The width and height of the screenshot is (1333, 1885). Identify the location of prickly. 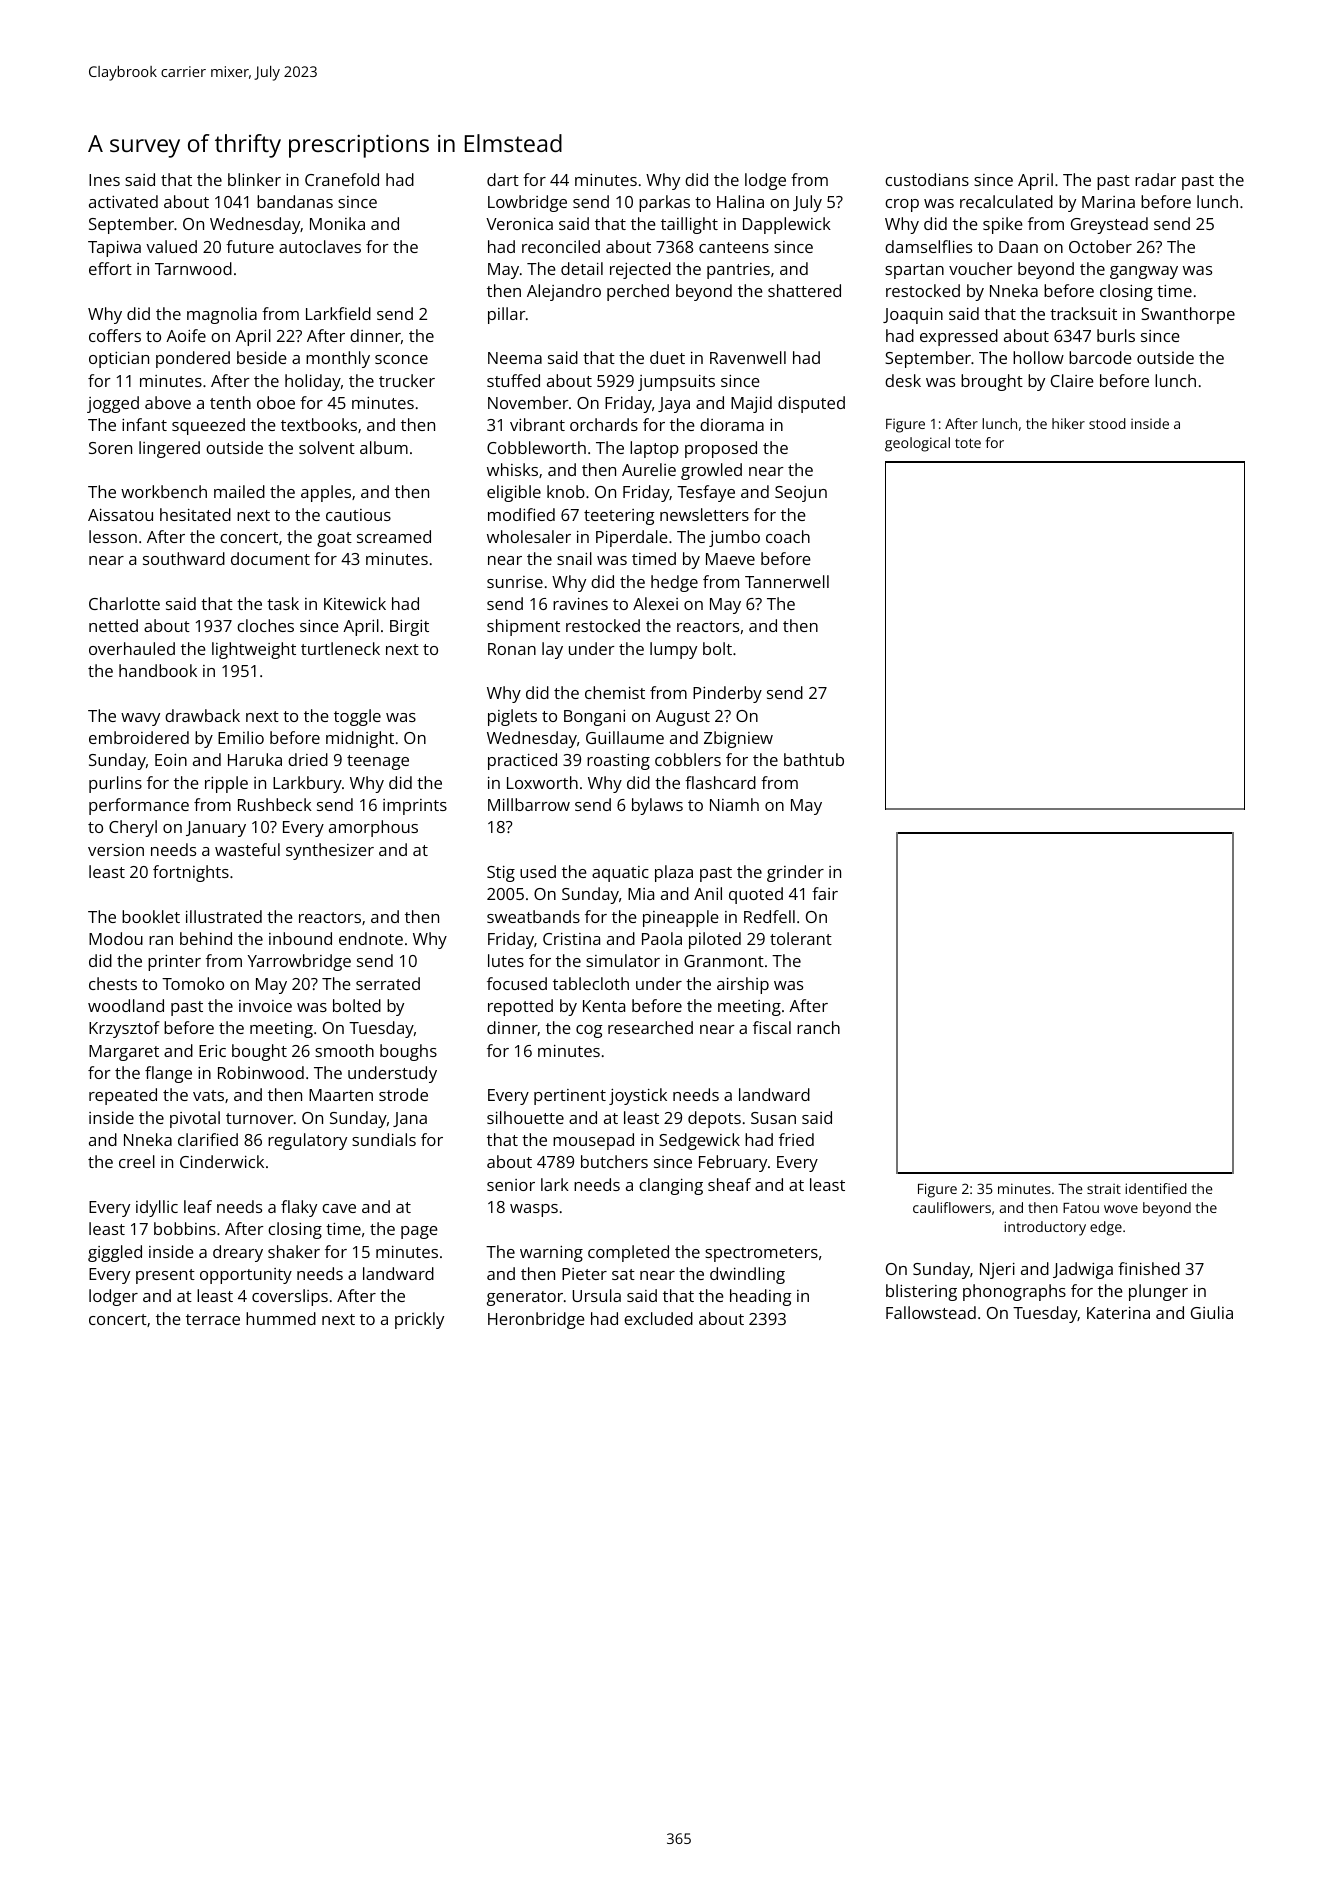
(419, 1320).
